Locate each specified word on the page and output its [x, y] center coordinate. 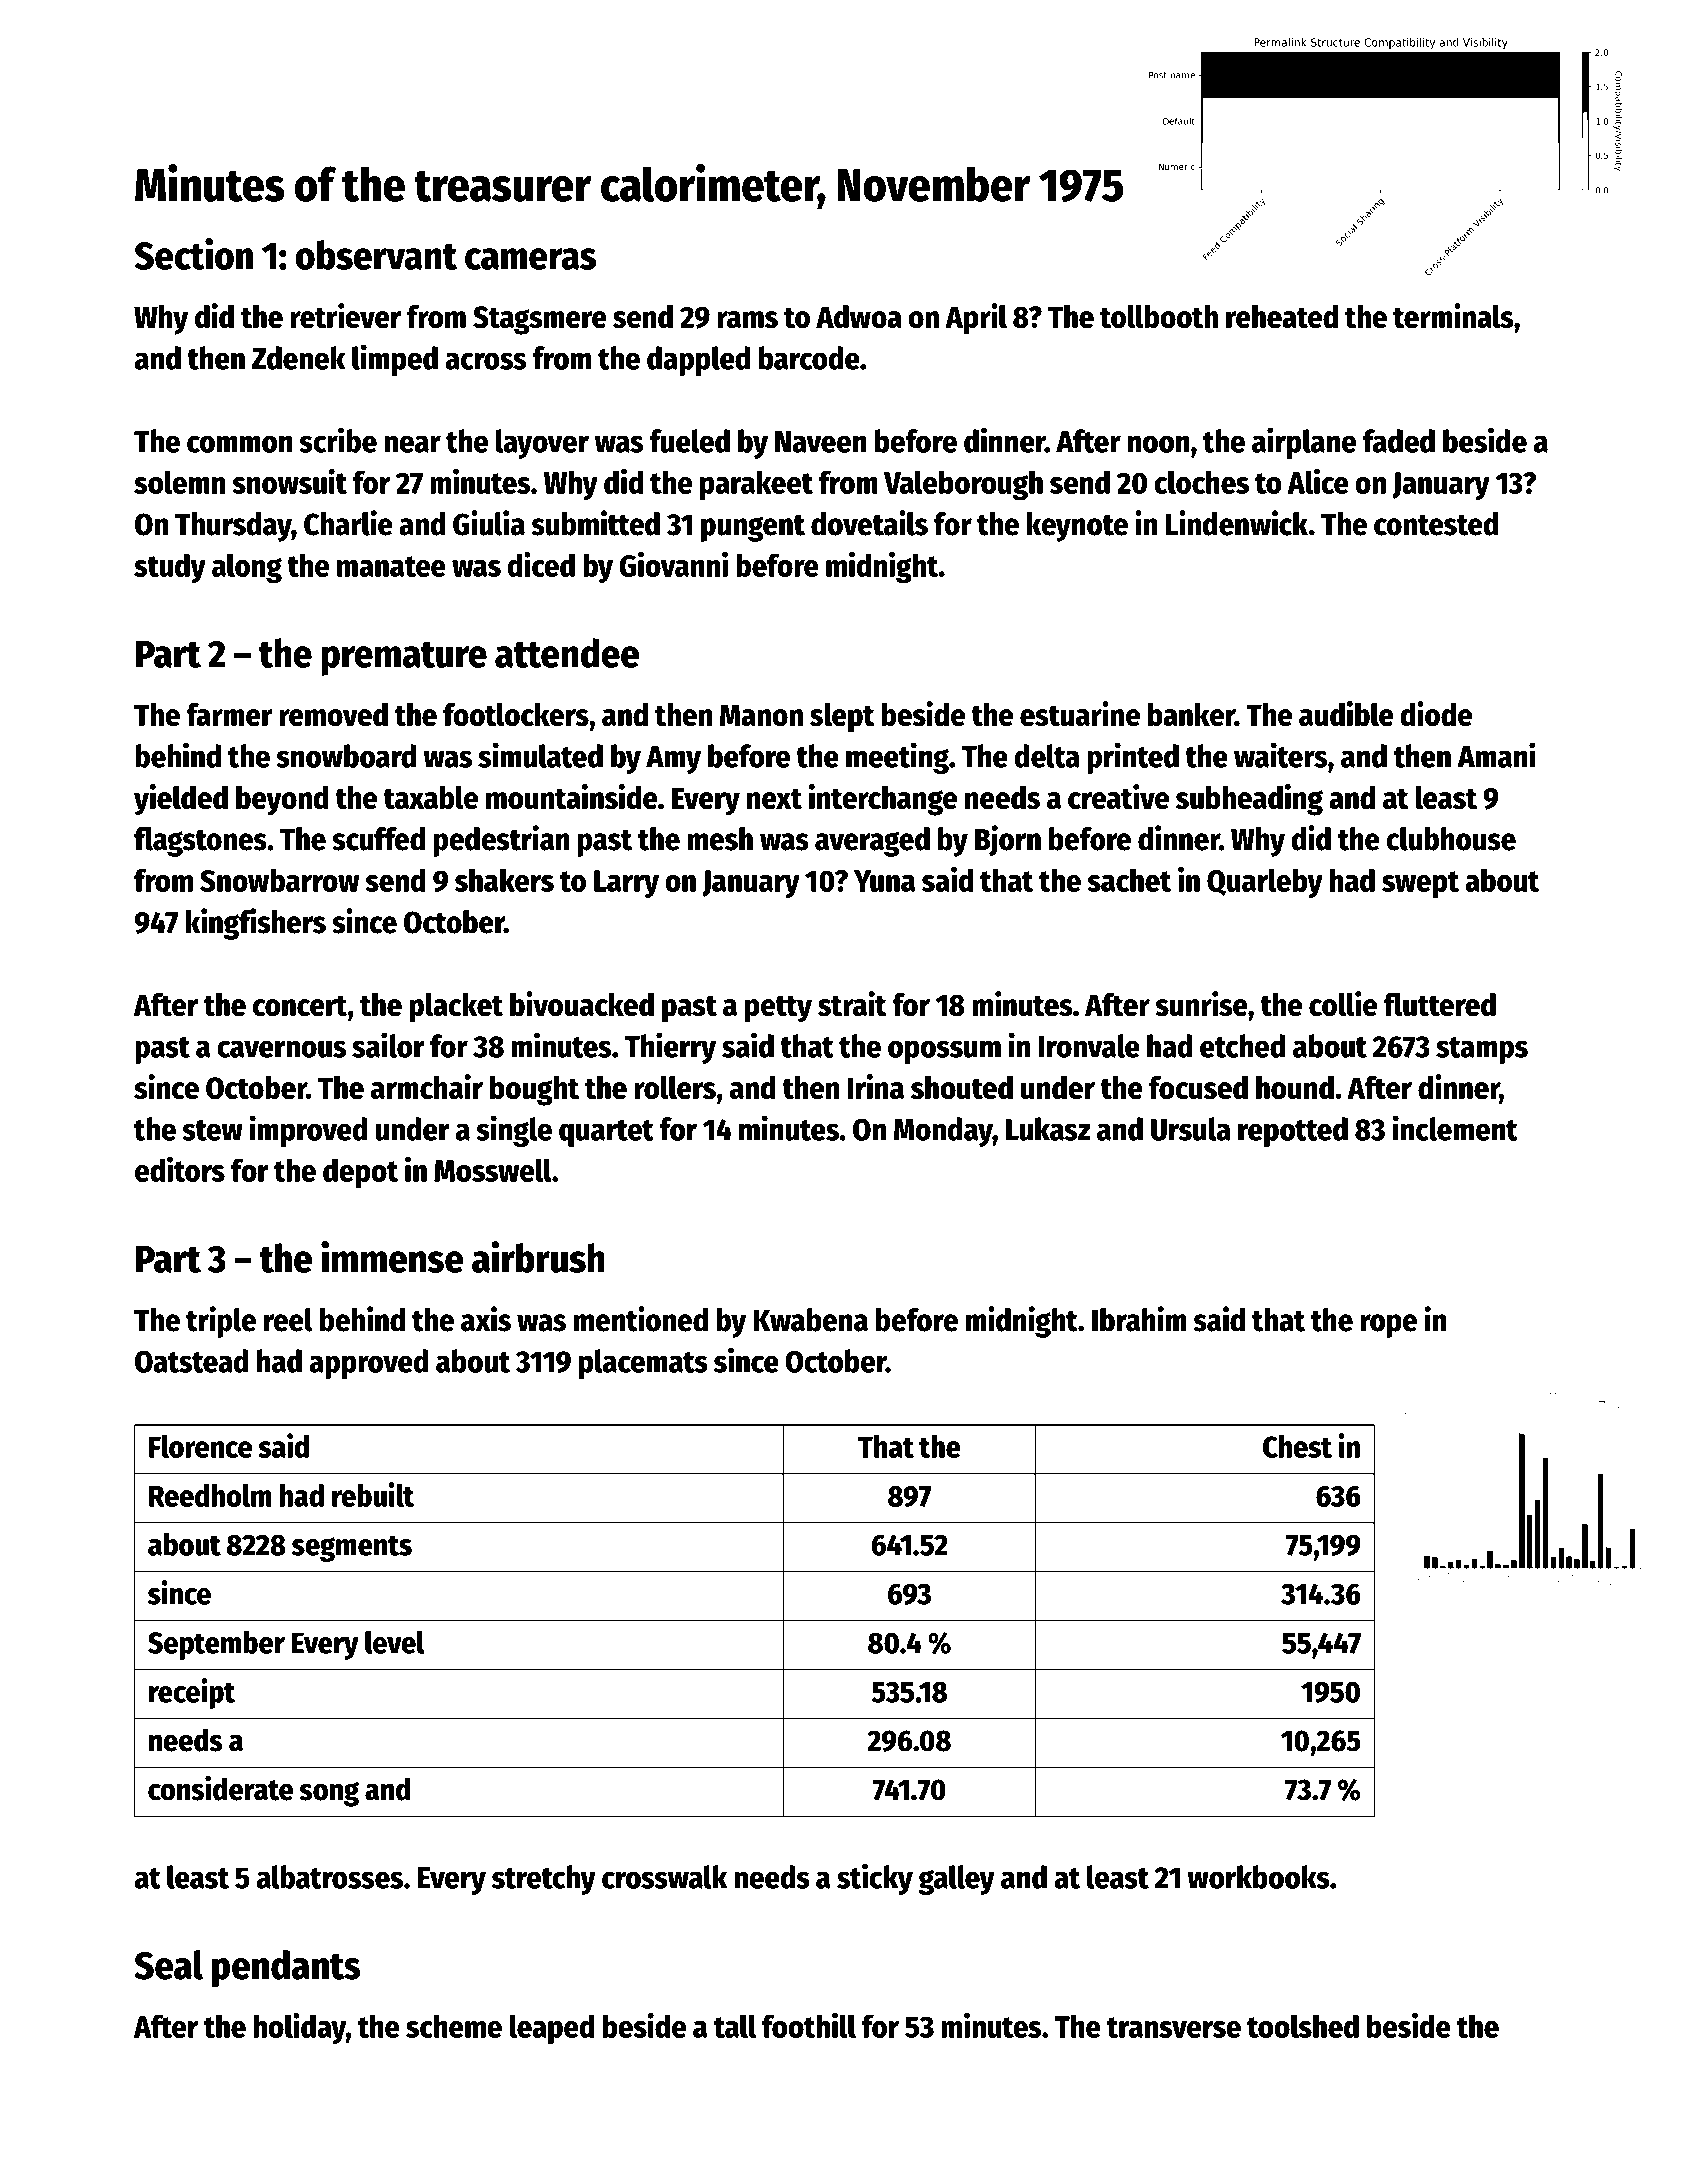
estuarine [1080, 714]
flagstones [200, 842]
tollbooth [1159, 317]
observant [376, 255]
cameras [530, 259]
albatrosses [330, 1877]
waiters [1280, 755]
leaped [552, 2029]
